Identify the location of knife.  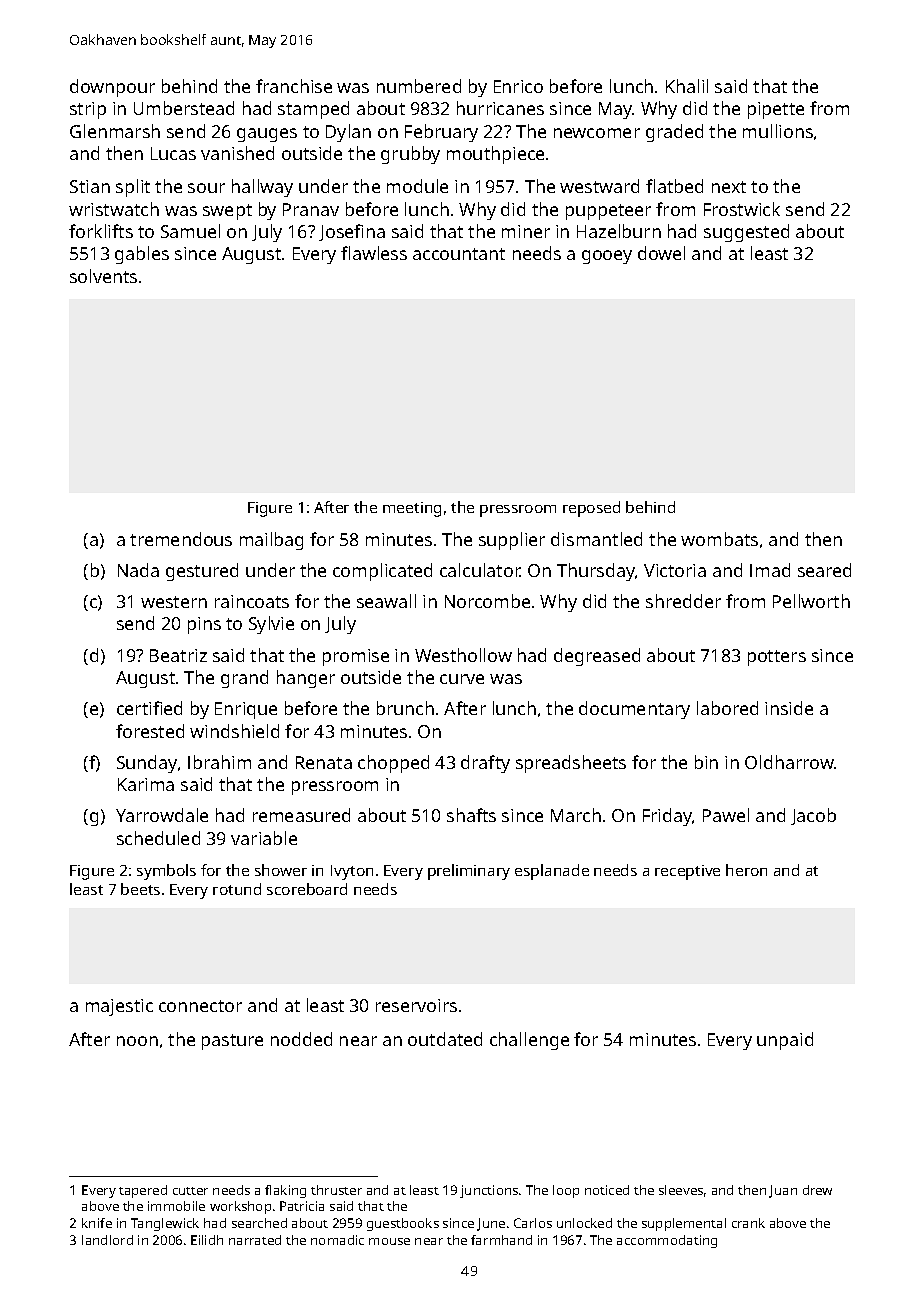
(97, 1223).
